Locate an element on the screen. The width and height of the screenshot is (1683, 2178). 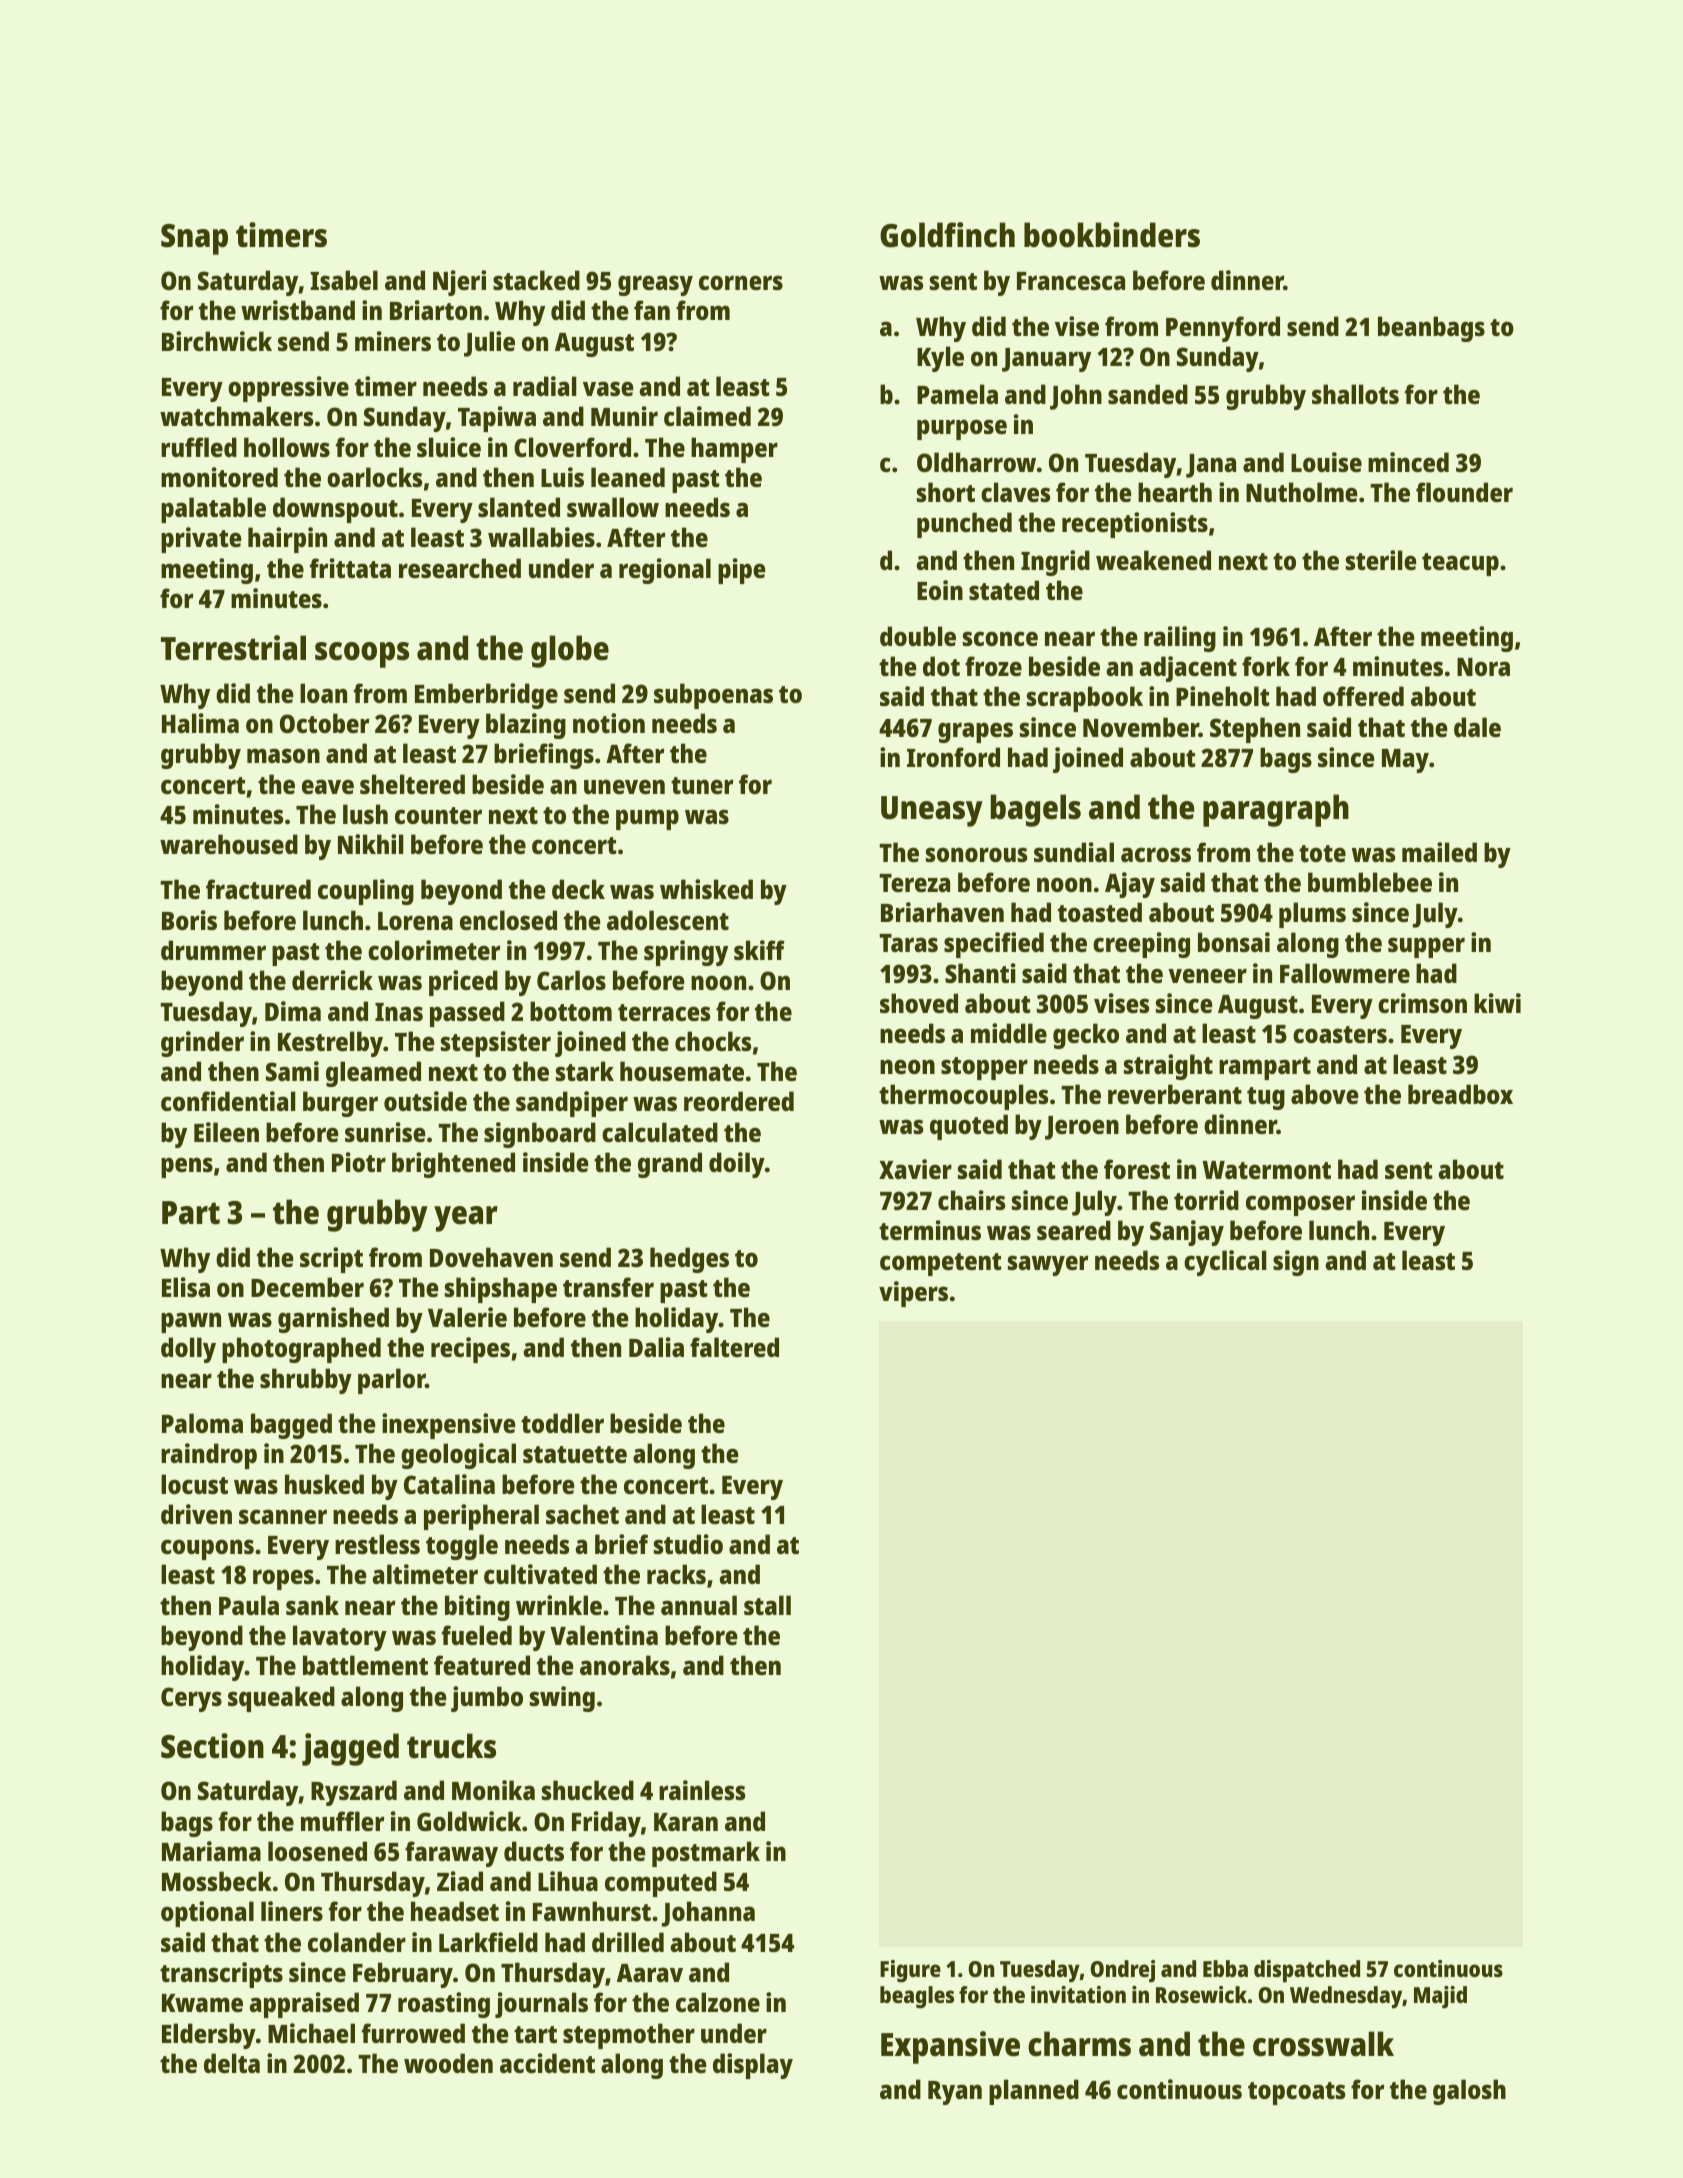
Majid is located at coordinates (1440, 1997).
